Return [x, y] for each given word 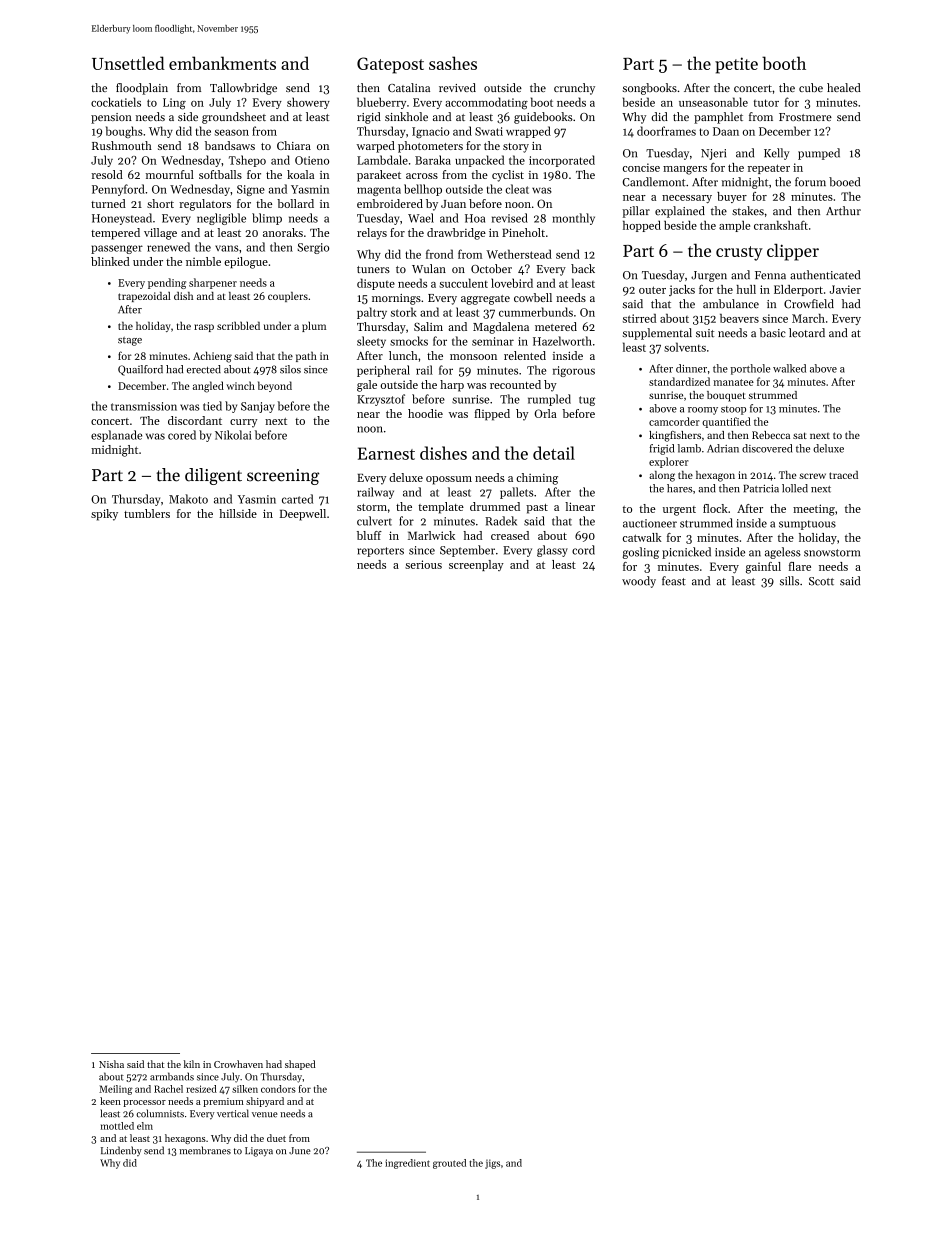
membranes [205, 1150]
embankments [222, 63]
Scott [821, 581]
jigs [492, 1164]
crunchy [574, 89]
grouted [449, 1164]
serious [423, 564]
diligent [213, 476]
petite [736, 65]
